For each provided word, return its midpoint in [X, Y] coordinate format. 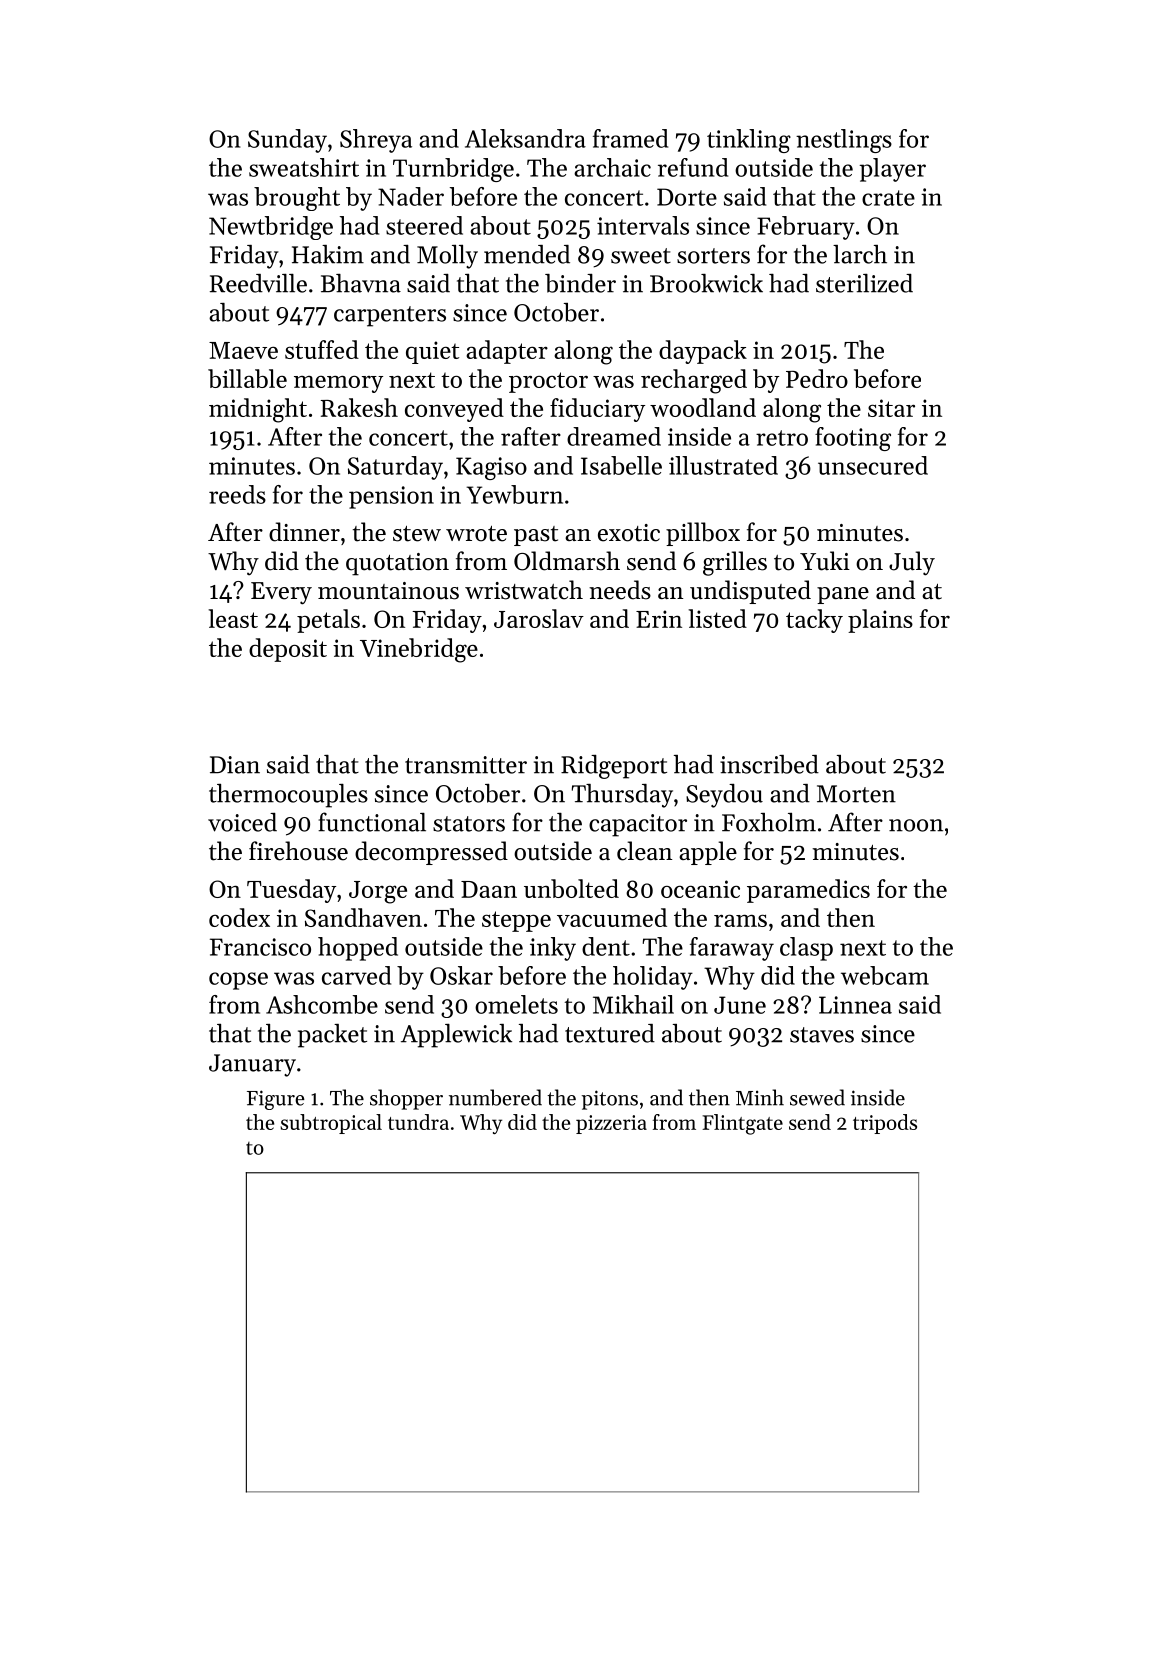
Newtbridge [271, 228]
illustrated [723, 465]
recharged [694, 381]
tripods [885, 1124]
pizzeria [611, 1124]
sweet [641, 256]
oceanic [700, 889]
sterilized [864, 283]
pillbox [703, 534]
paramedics [808, 891]
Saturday [395, 468]
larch [860, 254]
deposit [288, 650]
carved [356, 975]
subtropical [331, 1124]
